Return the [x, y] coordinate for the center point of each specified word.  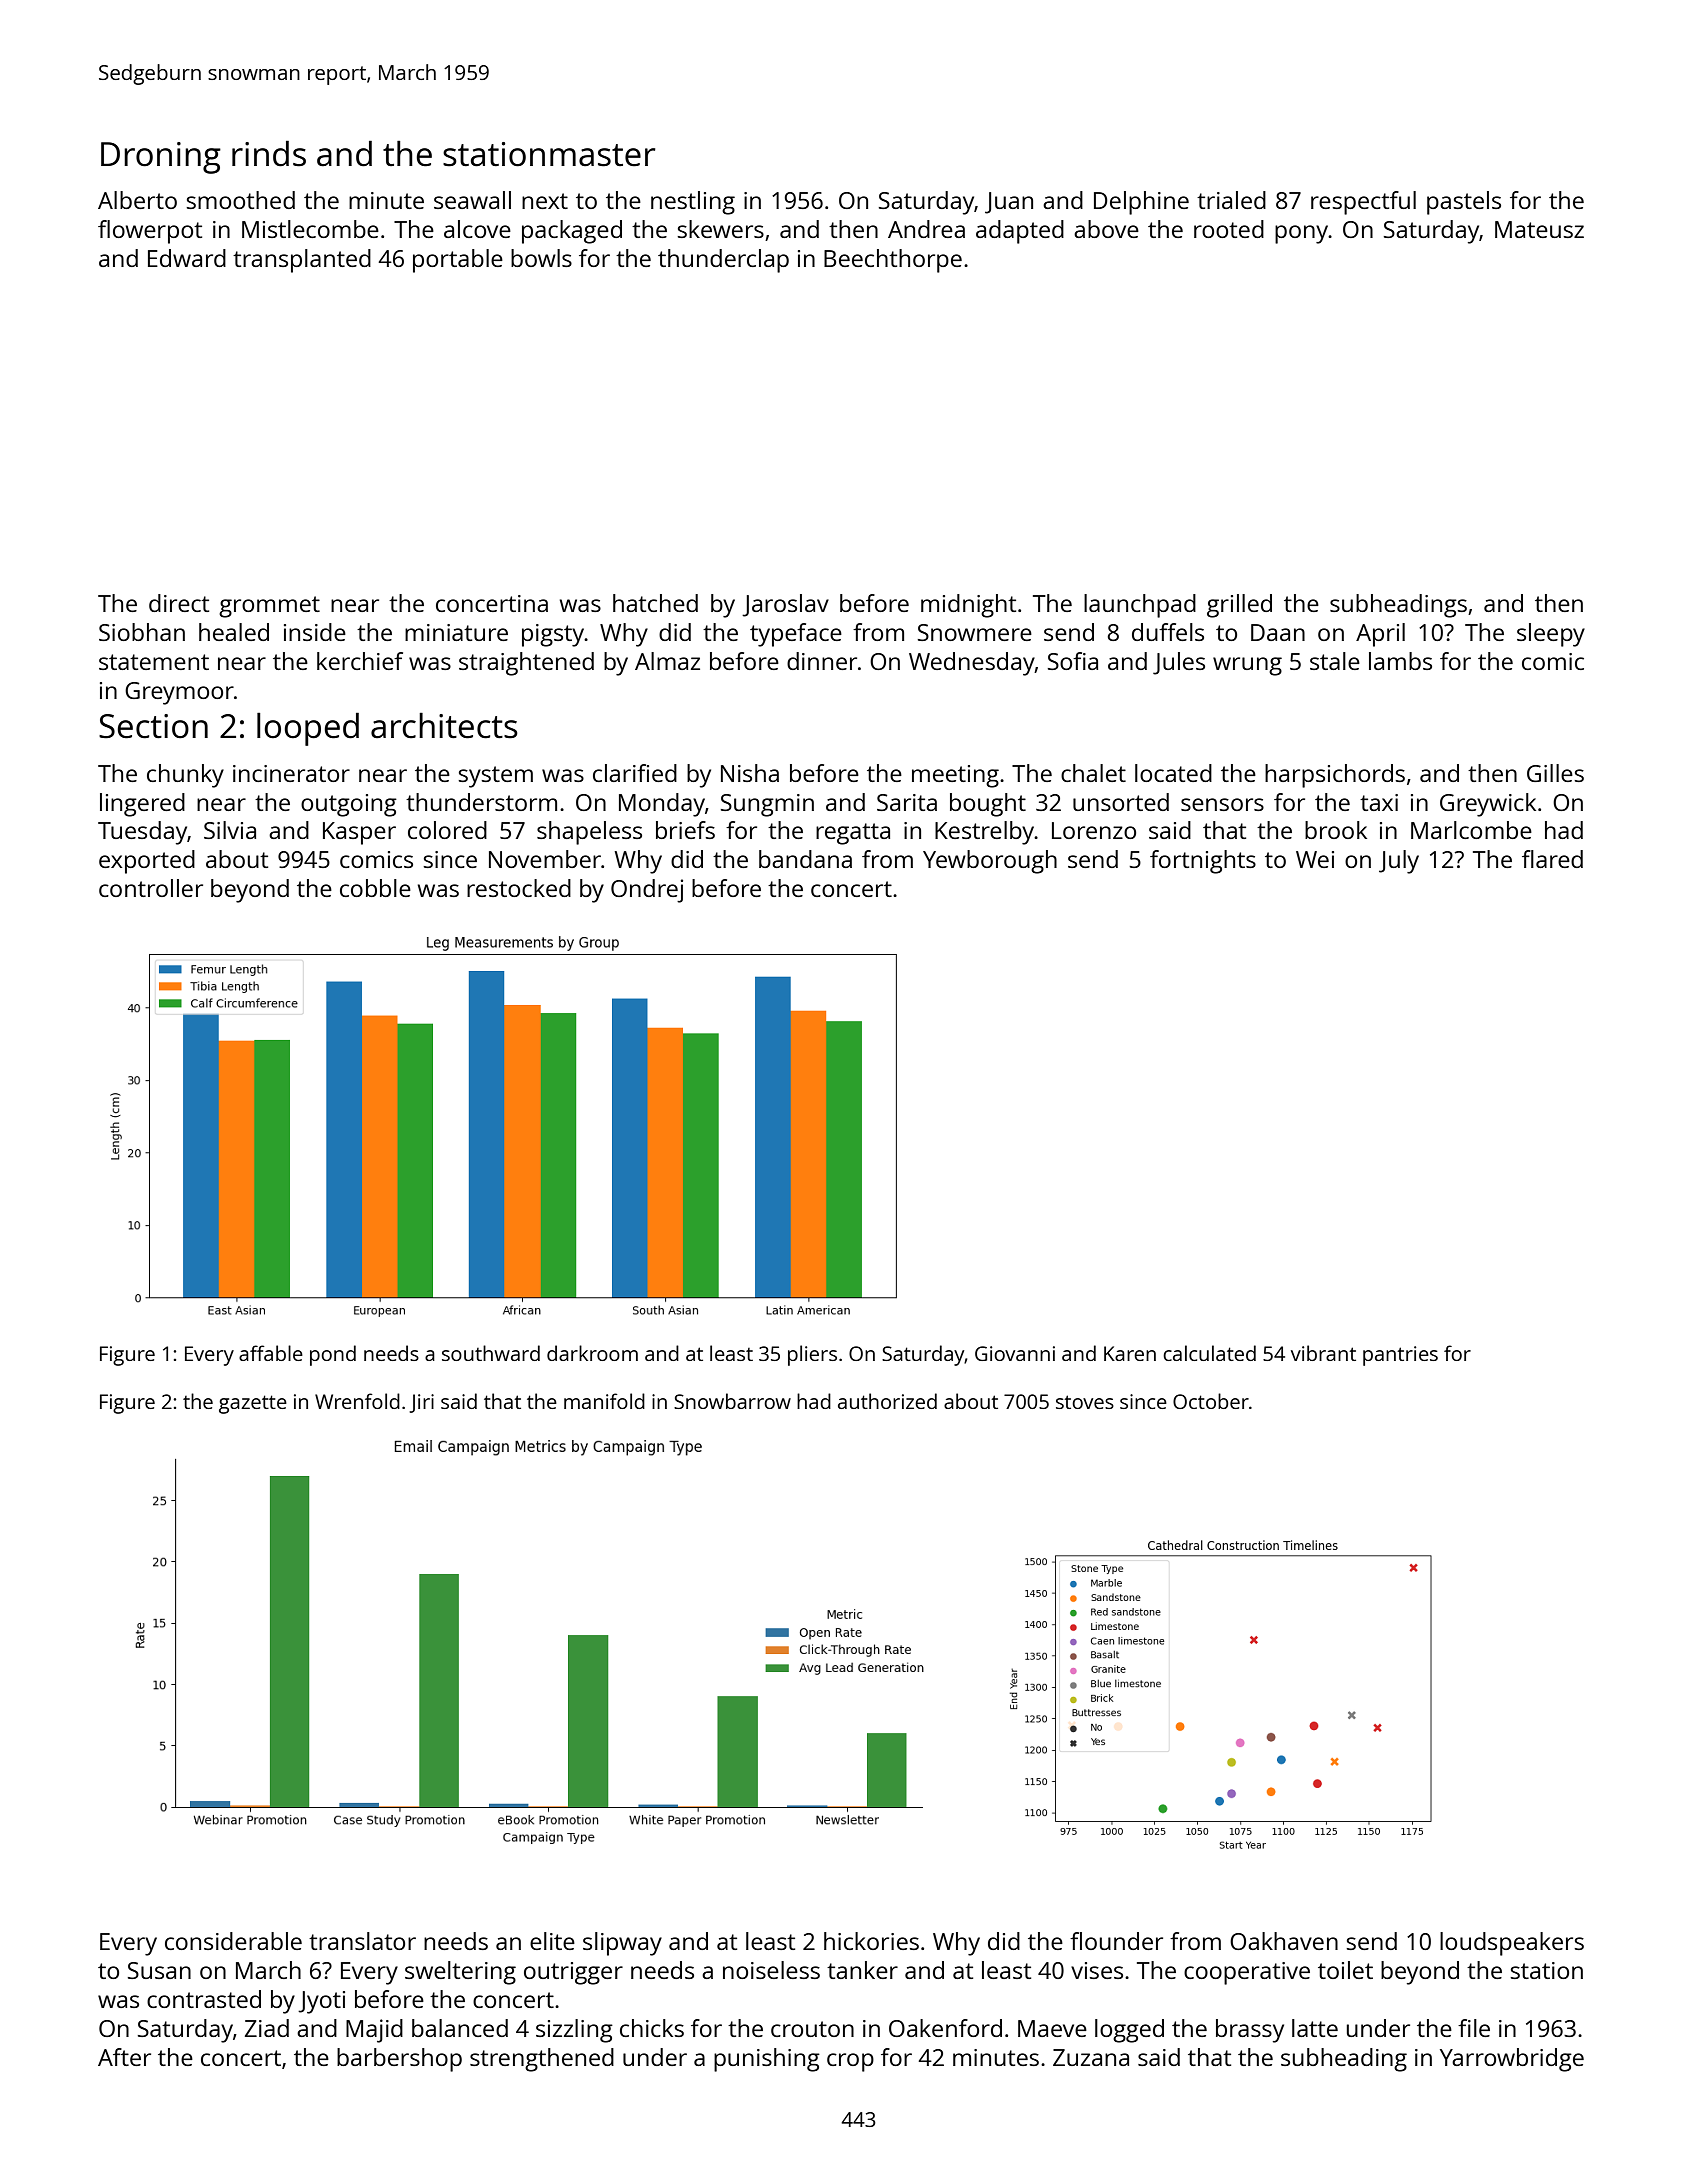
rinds [269, 154]
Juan [1009, 203]
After [124, 2057]
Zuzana [1091, 2057]
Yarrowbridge [1512, 2060]
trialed [1231, 200]
